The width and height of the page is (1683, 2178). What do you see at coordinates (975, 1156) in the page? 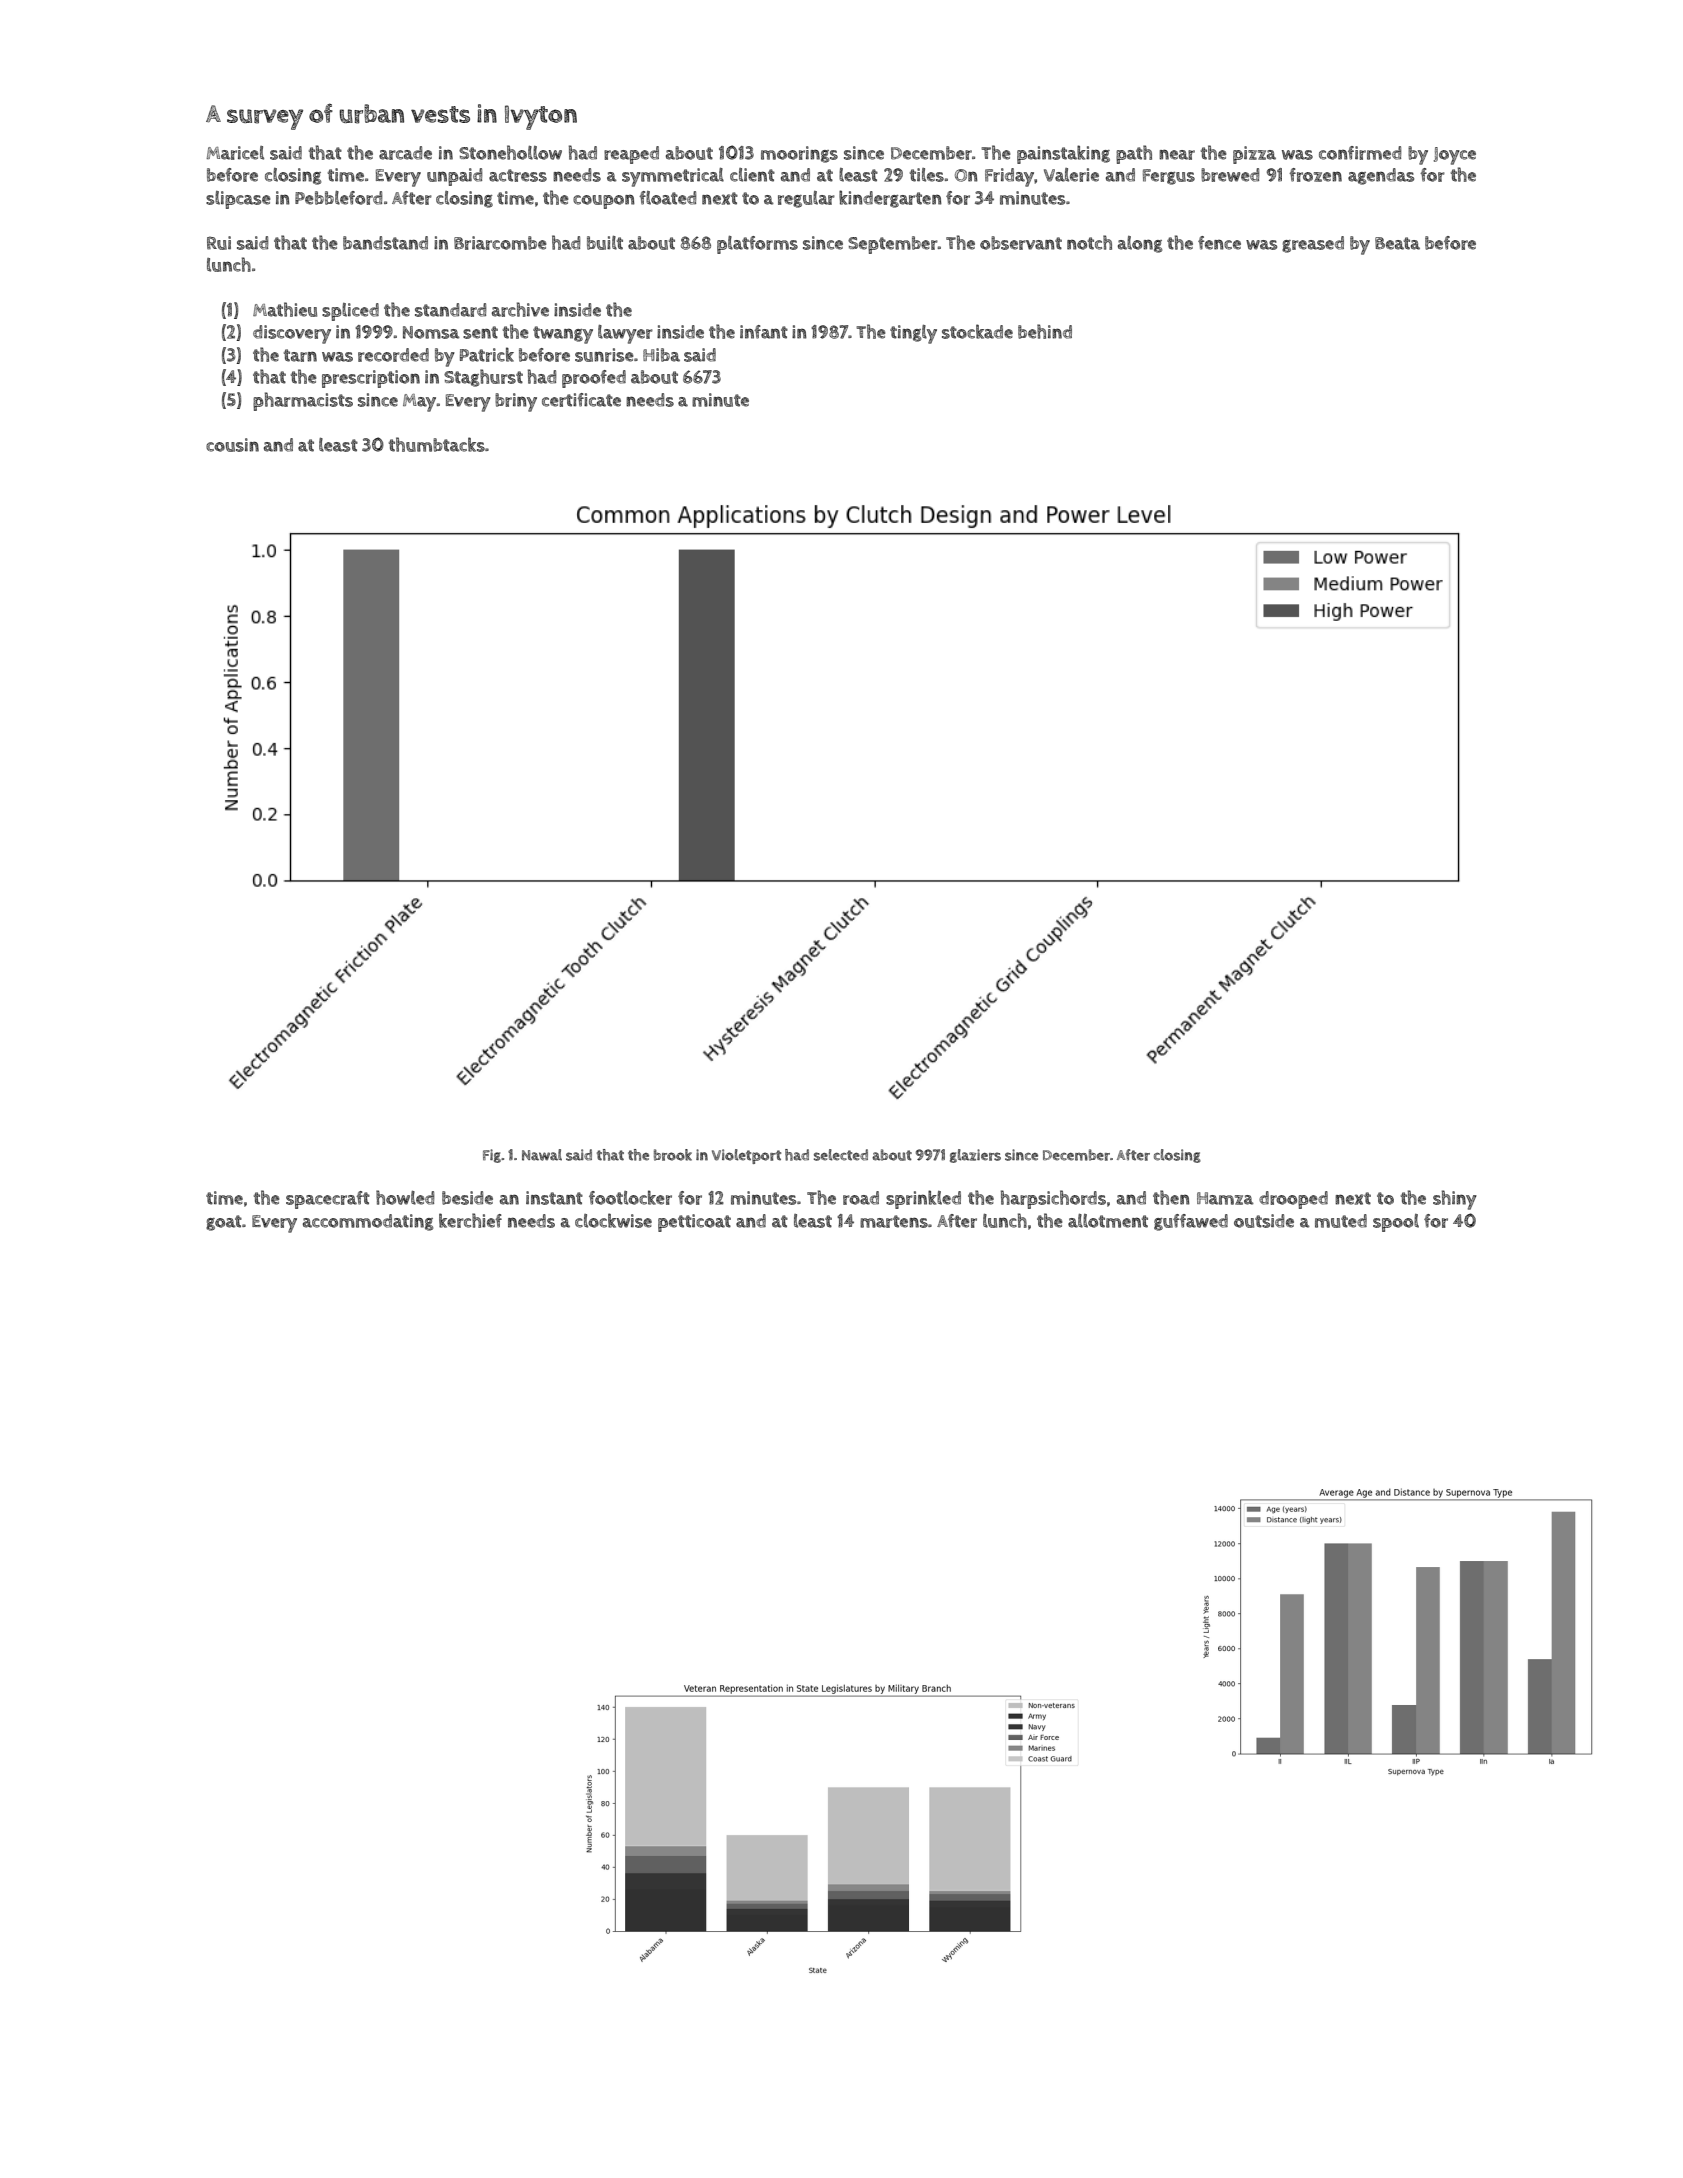
I see `glaziers` at bounding box center [975, 1156].
